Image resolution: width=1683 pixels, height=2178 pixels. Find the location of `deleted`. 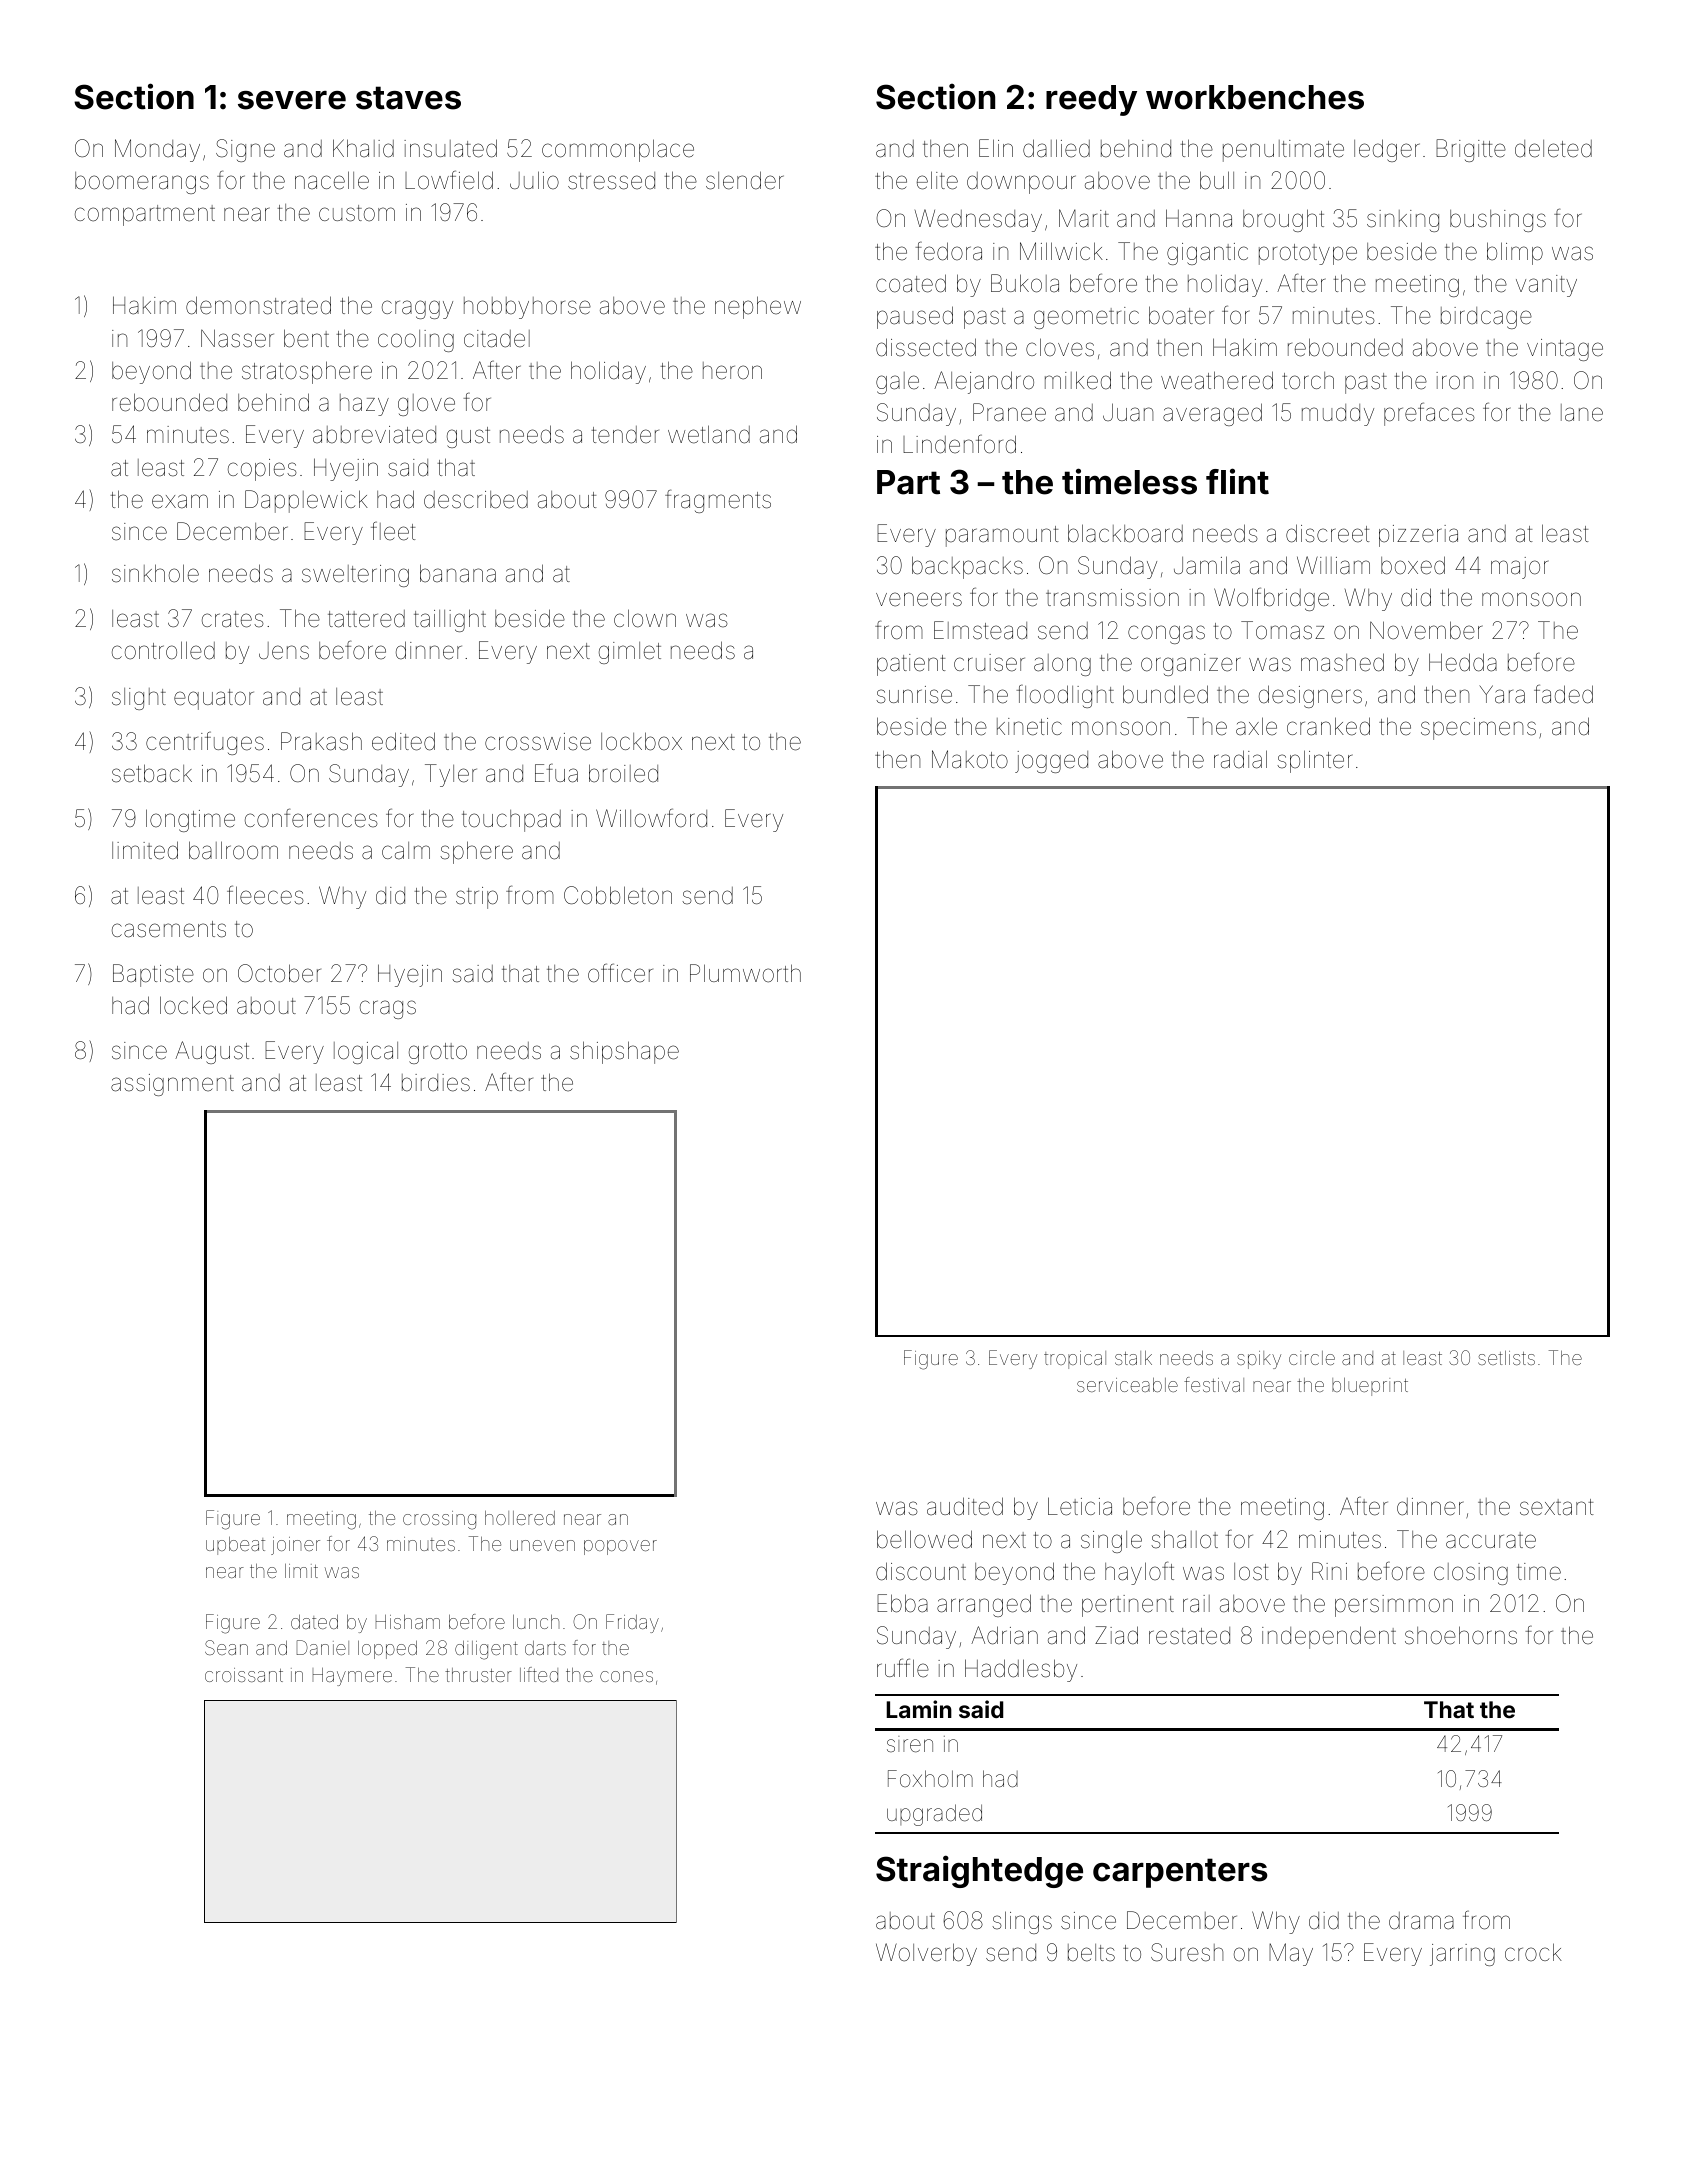

deleted is located at coordinates (1553, 149).
